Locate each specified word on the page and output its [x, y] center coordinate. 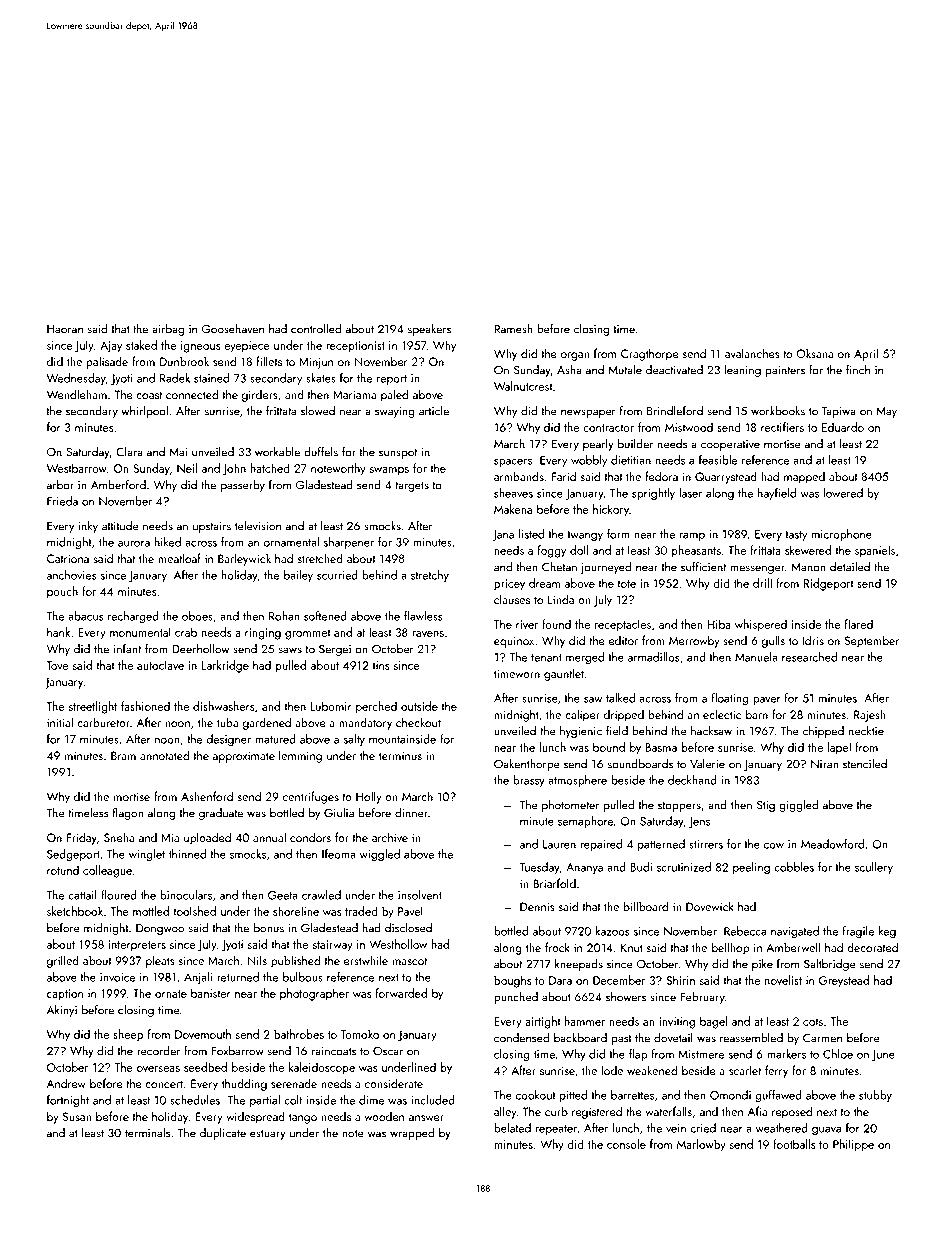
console [626, 1144]
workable [277, 452]
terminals [148, 1133]
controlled [316, 329]
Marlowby [701, 1145]
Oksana [814, 353]
